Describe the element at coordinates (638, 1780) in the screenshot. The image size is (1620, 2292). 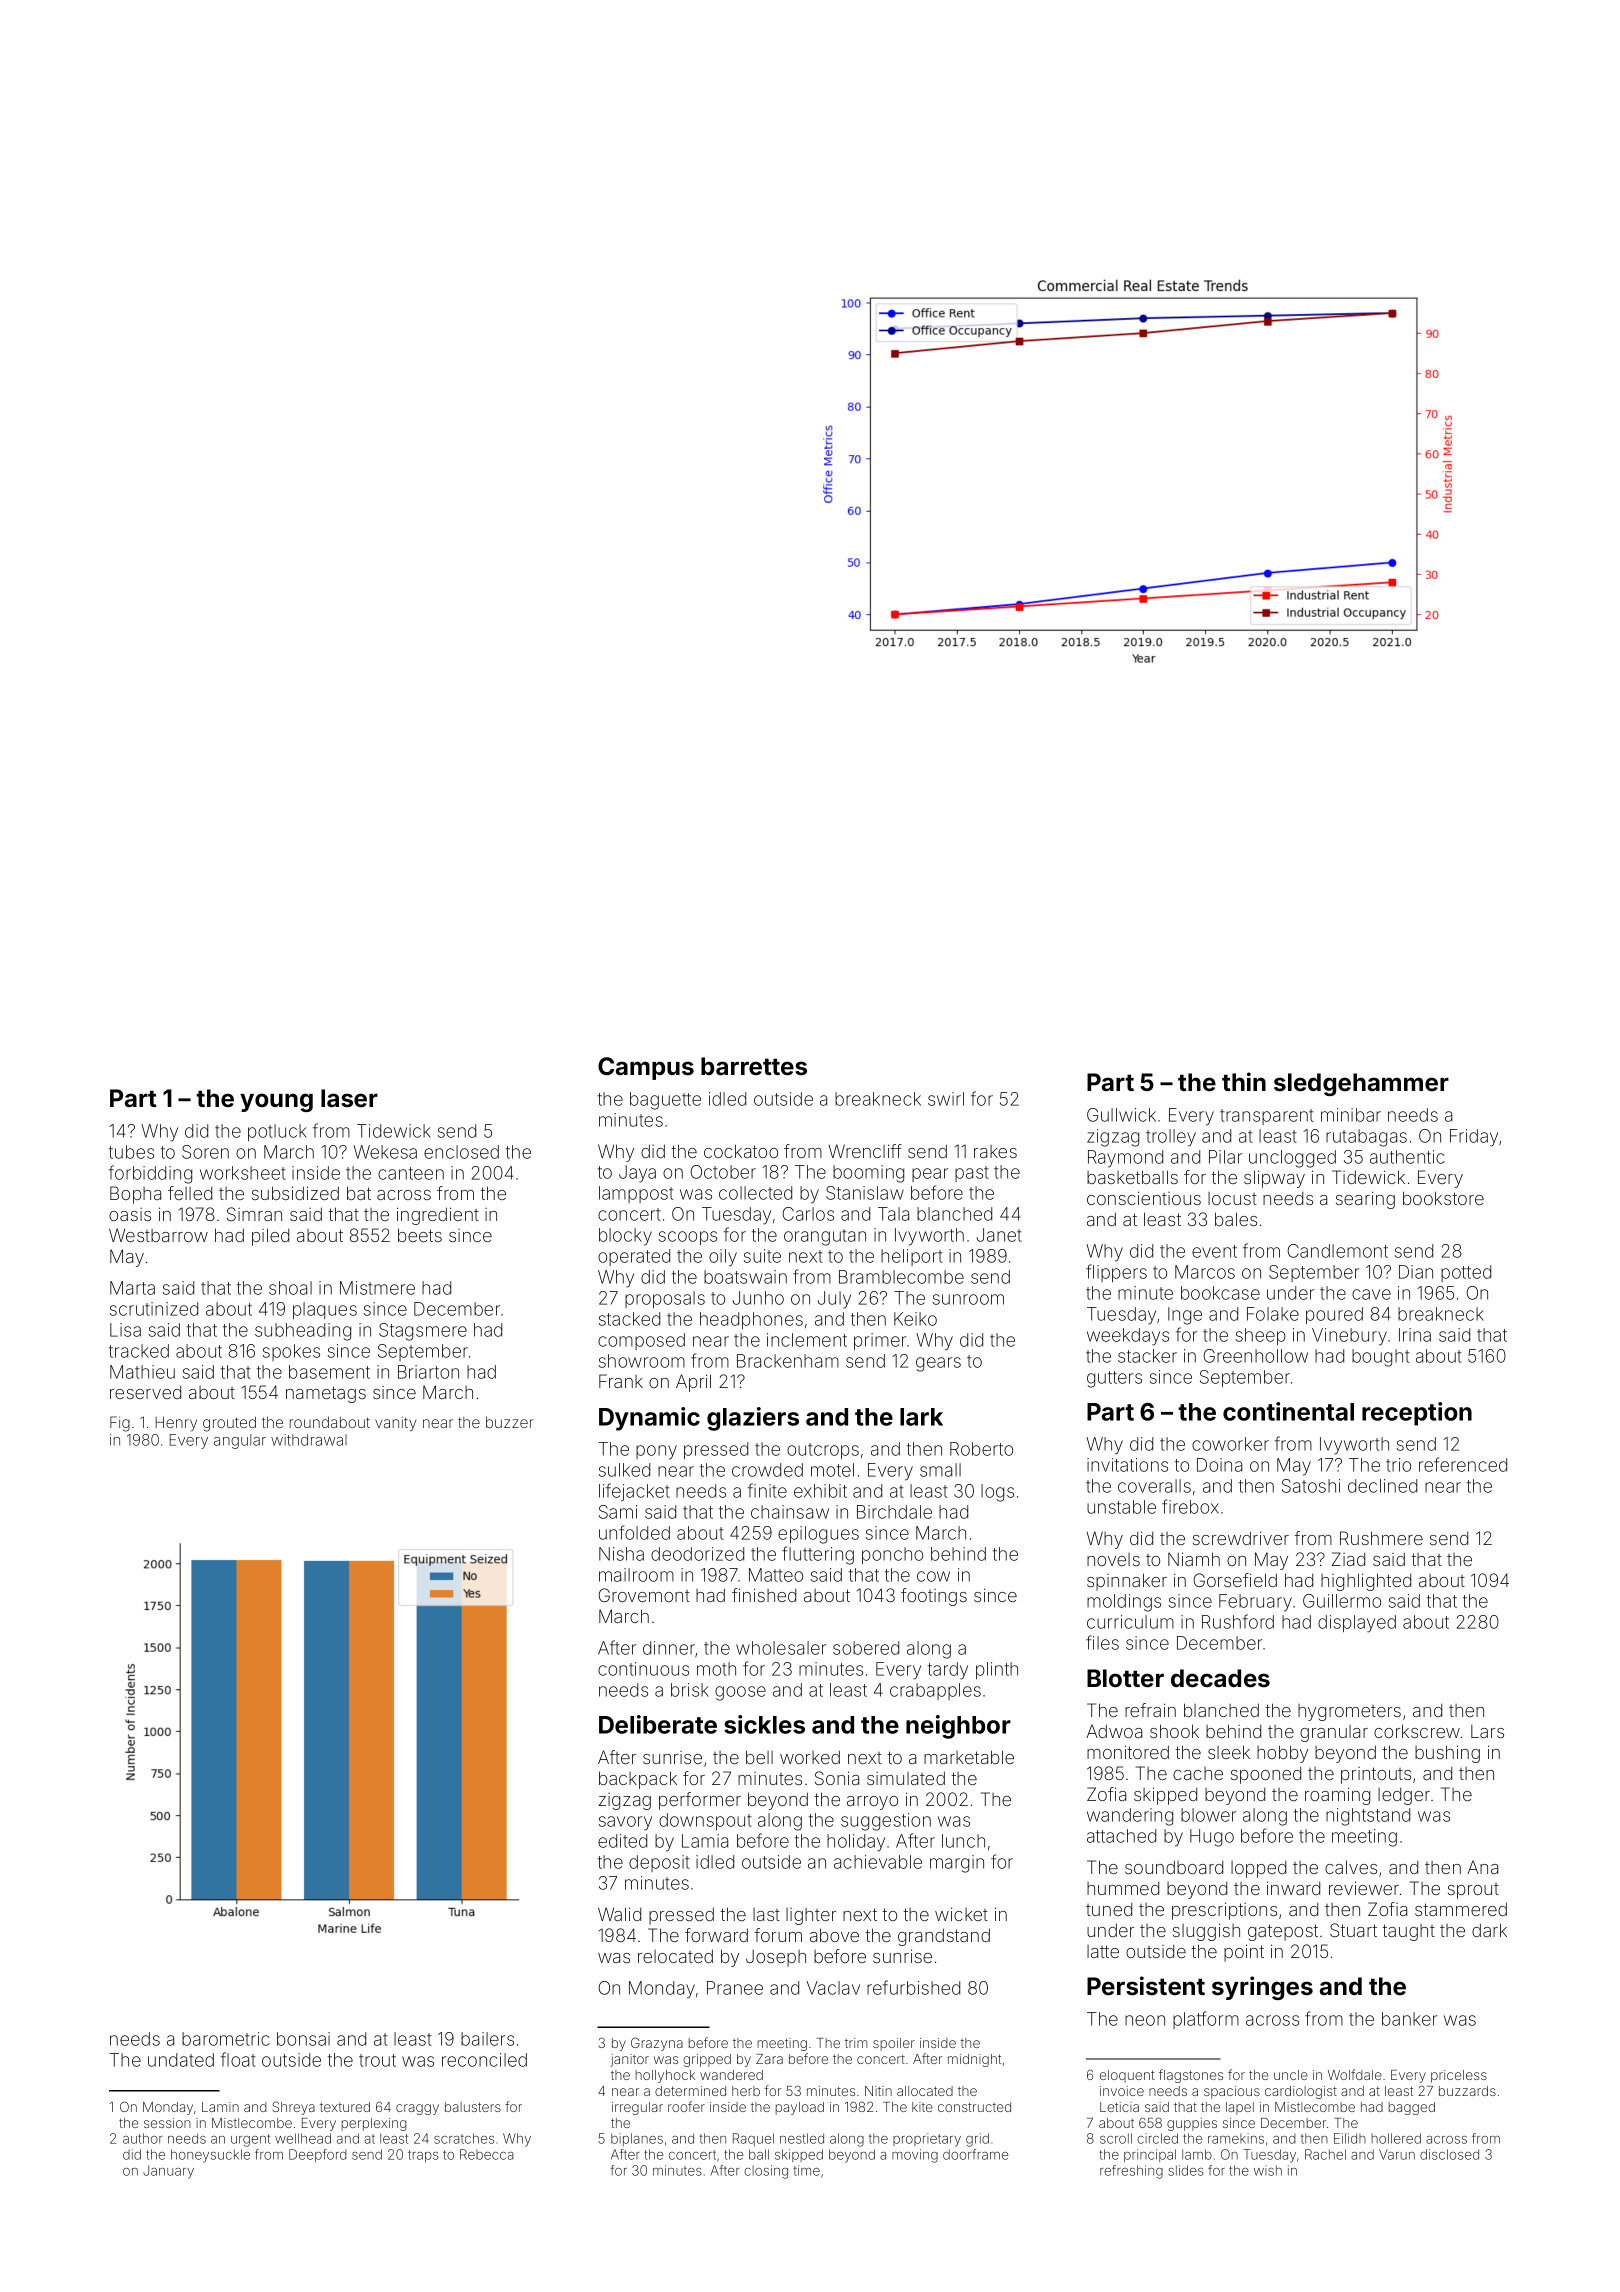
I see `backpack` at that location.
